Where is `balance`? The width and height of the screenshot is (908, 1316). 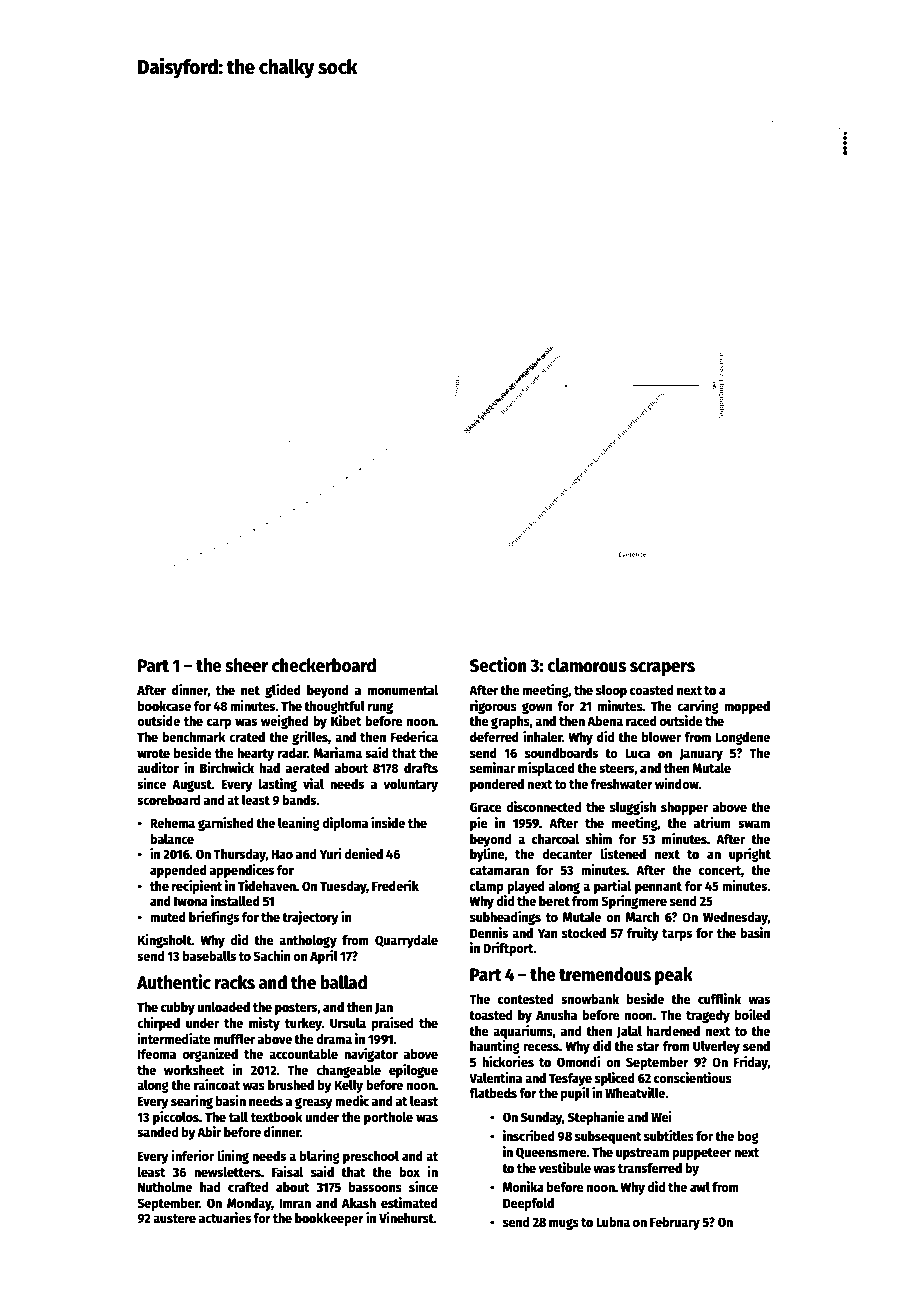 balance is located at coordinates (172, 839).
